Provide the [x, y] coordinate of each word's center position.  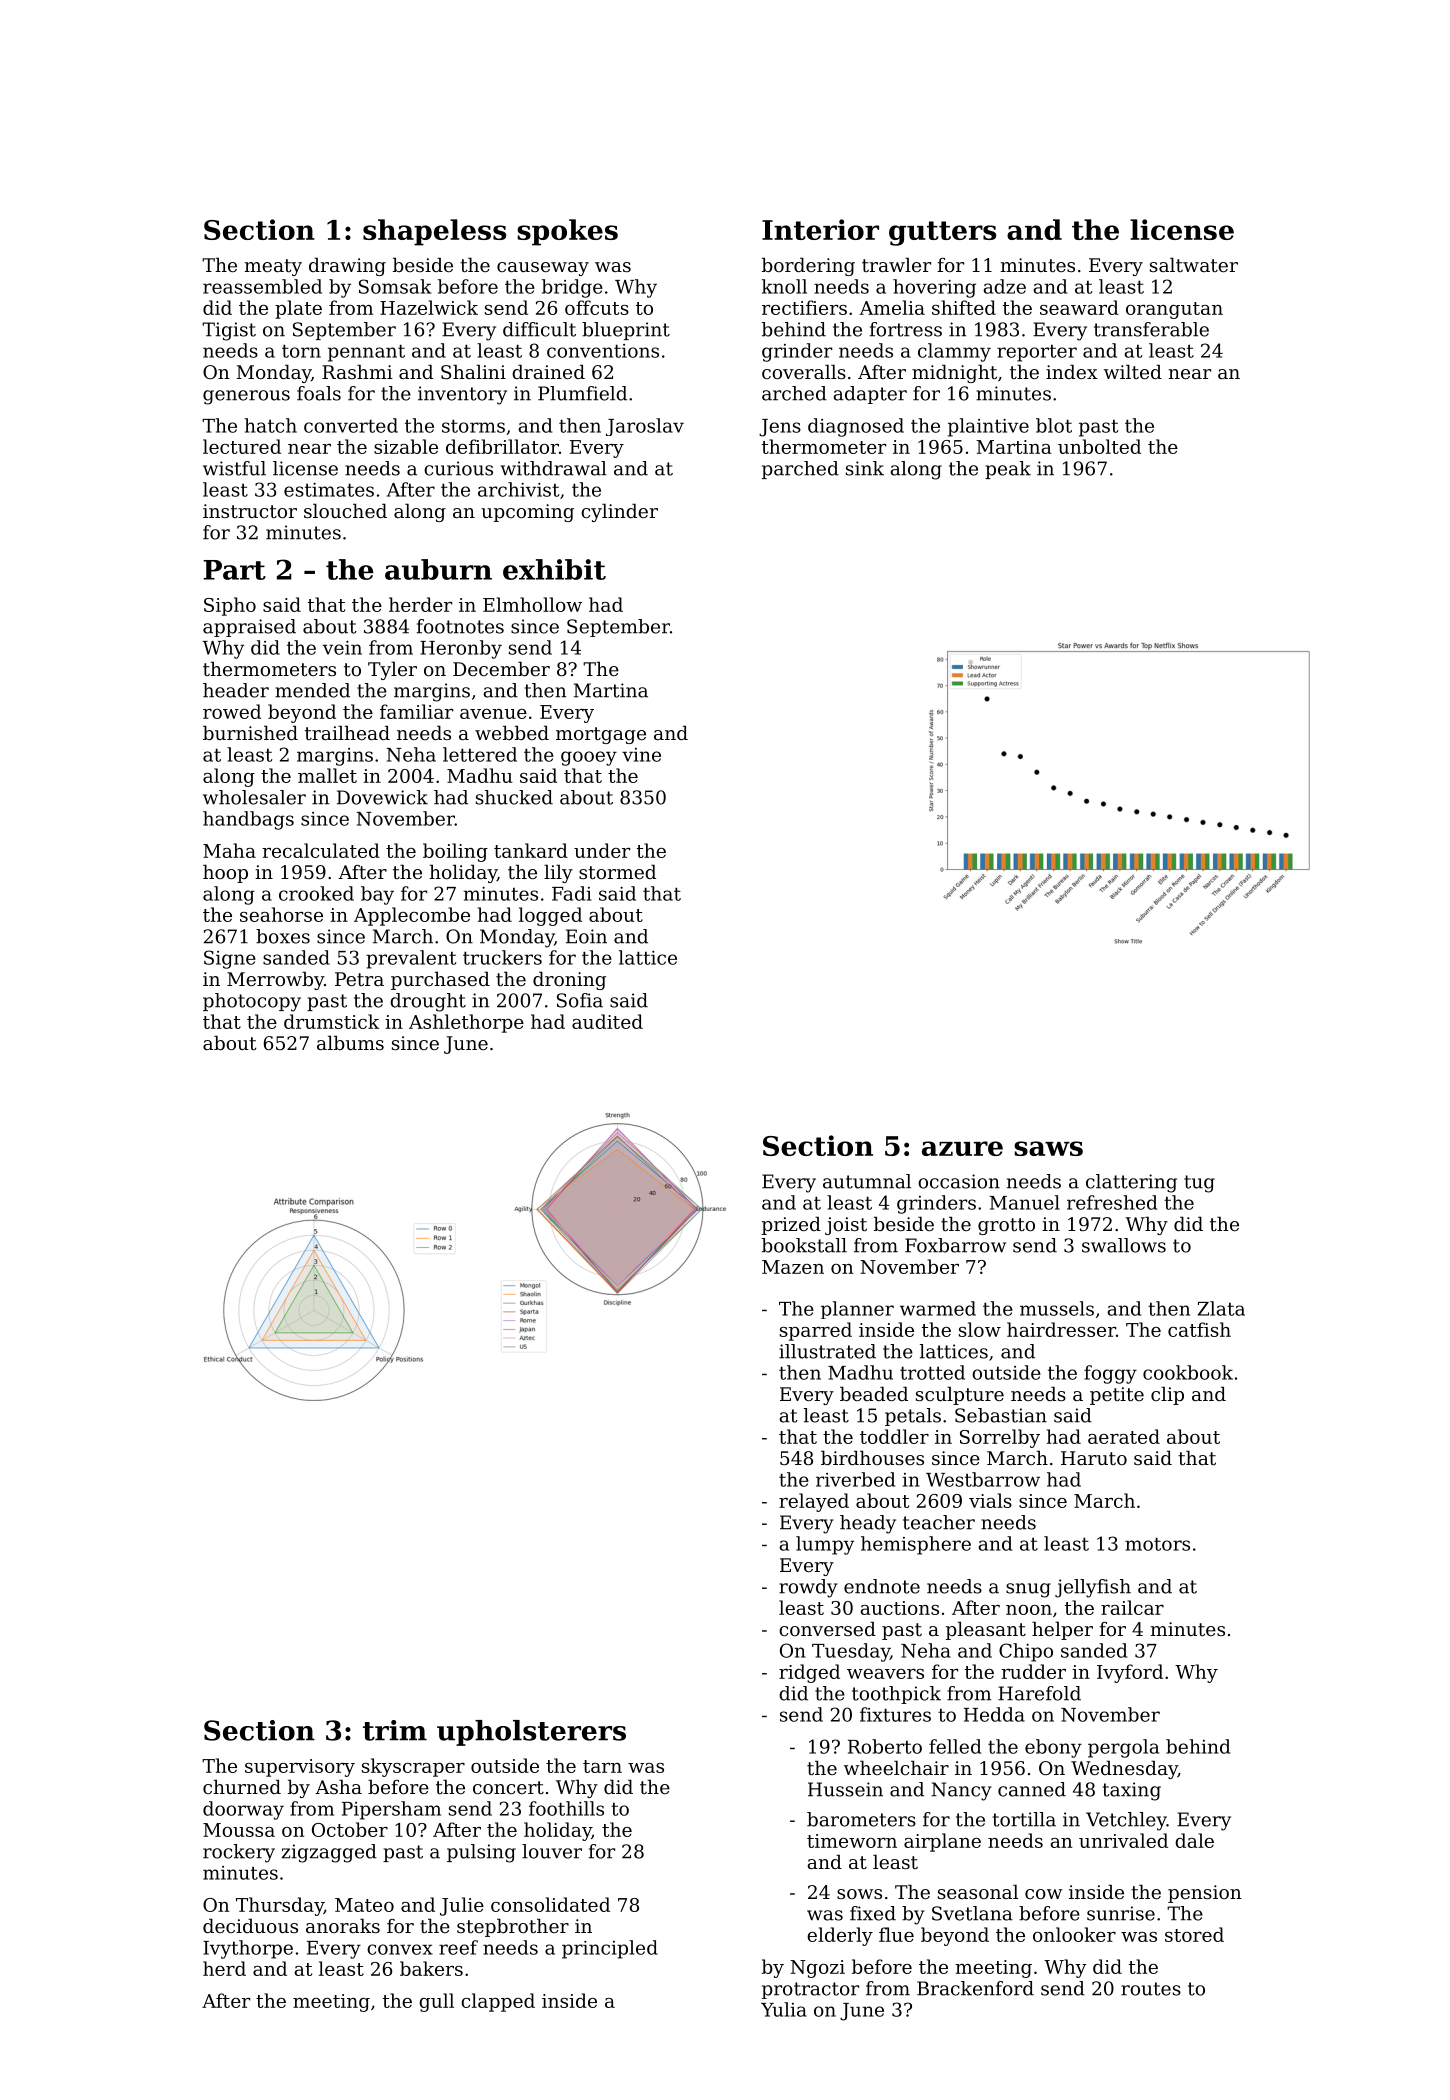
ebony [1053, 1748]
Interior [820, 229]
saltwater [1194, 264]
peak [1008, 470]
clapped [498, 2002]
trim [395, 1730]
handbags [248, 820]
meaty [273, 267]
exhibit [554, 569]
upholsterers [531, 1733]
